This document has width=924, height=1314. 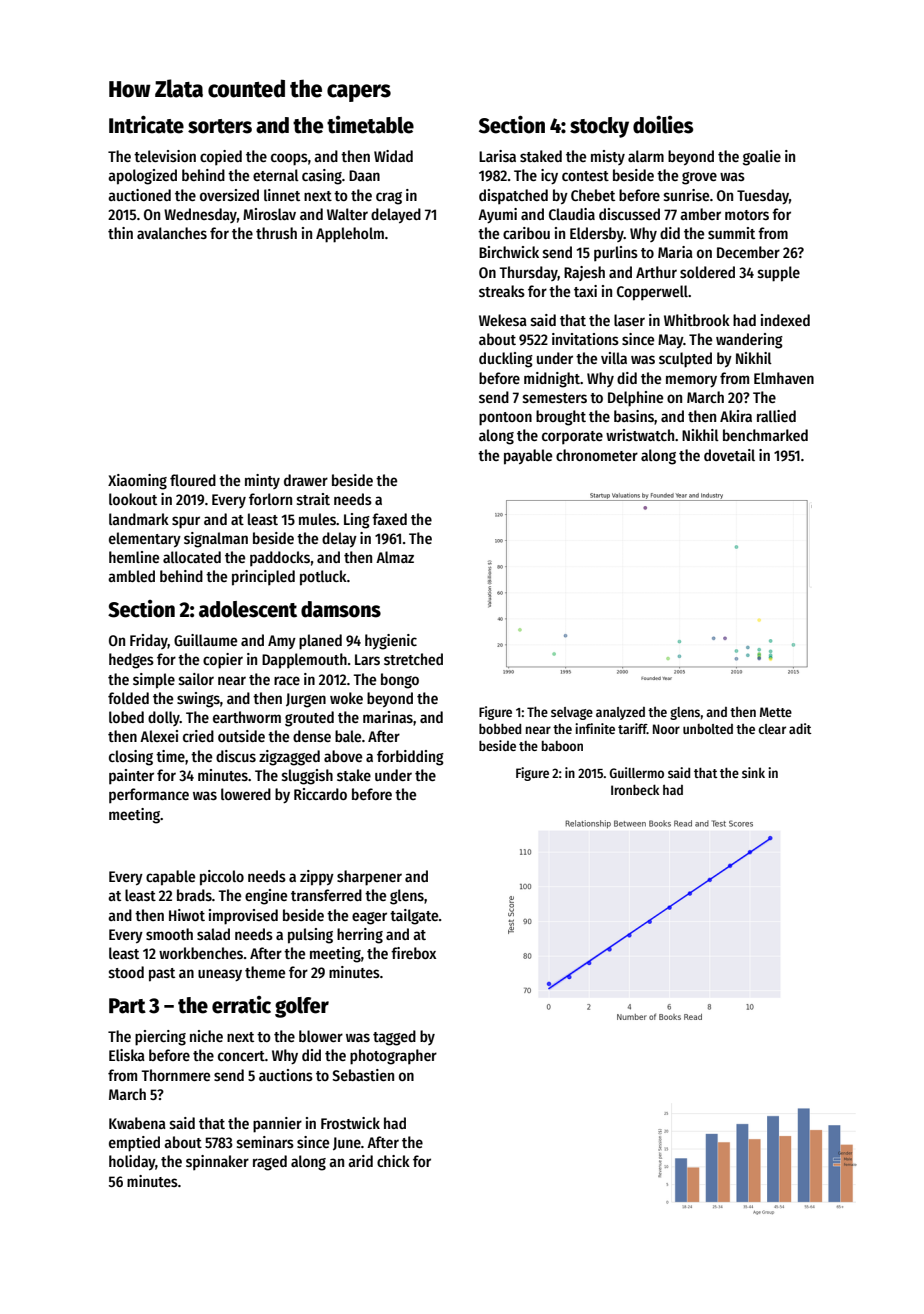 I want to click on lobed, so click(x=126, y=717).
